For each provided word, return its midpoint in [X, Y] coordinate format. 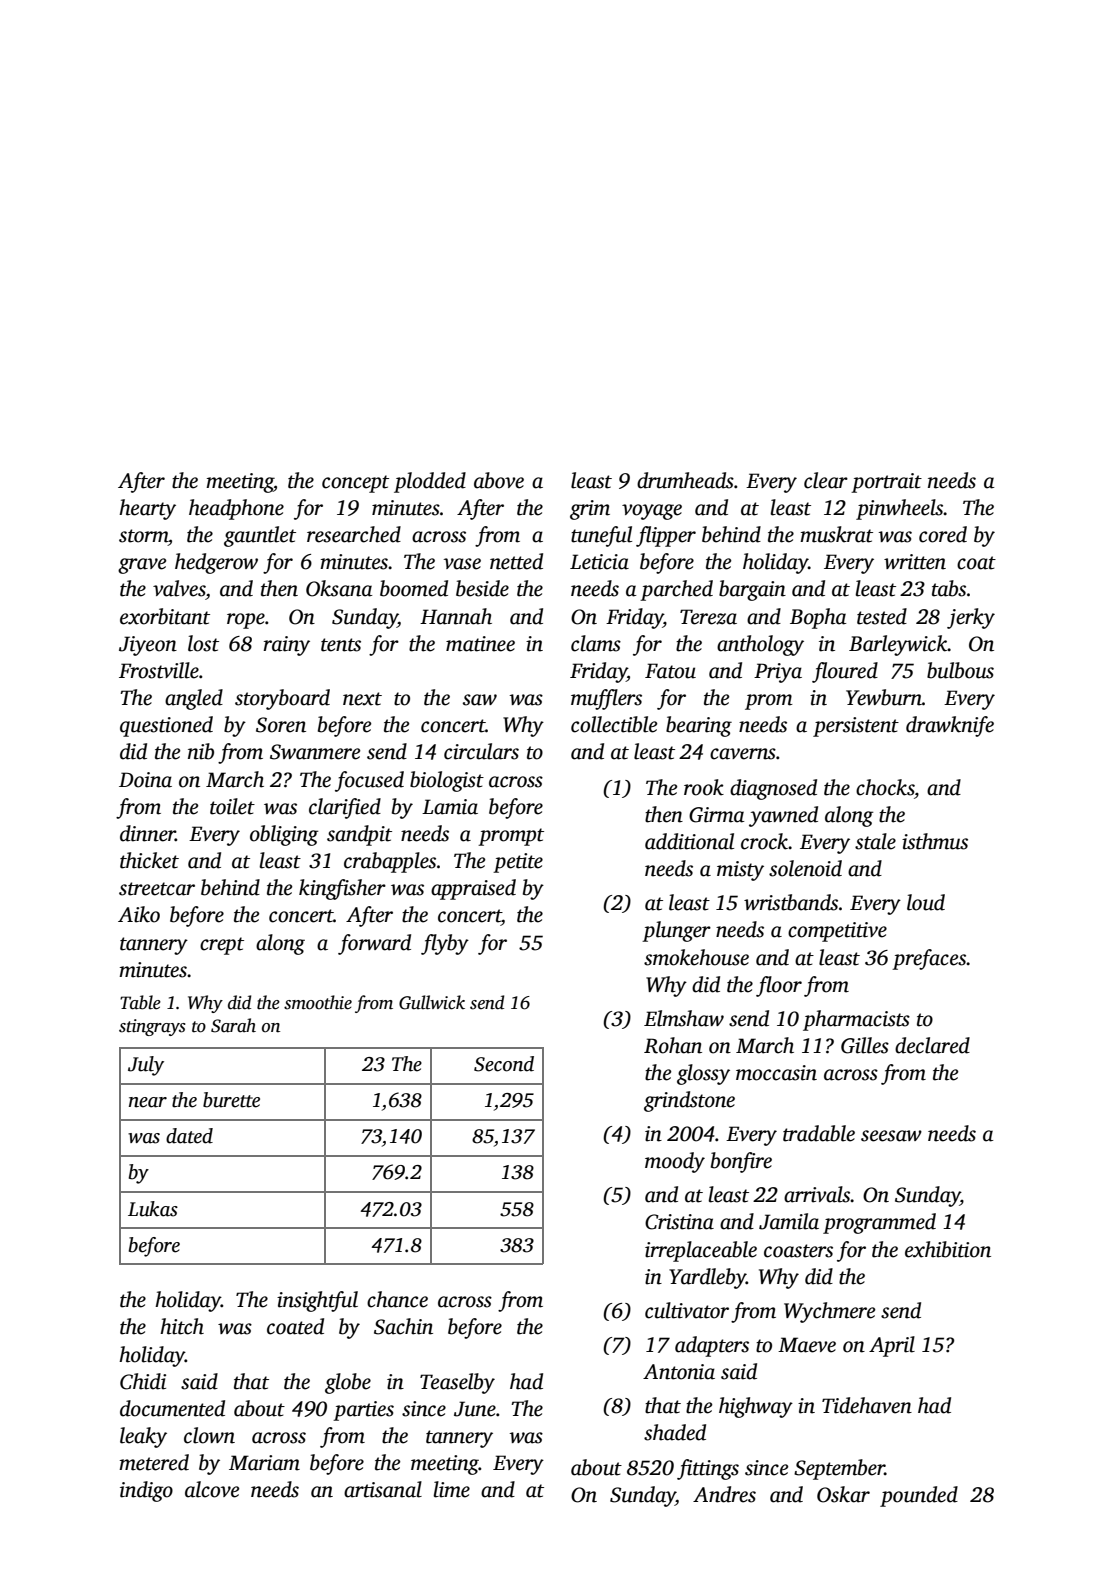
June [475, 1409]
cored [943, 534]
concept [355, 484]
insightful [317, 1301]
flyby [445, 944]
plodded [430, 482]
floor [779, 986]
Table [140, 1002]
